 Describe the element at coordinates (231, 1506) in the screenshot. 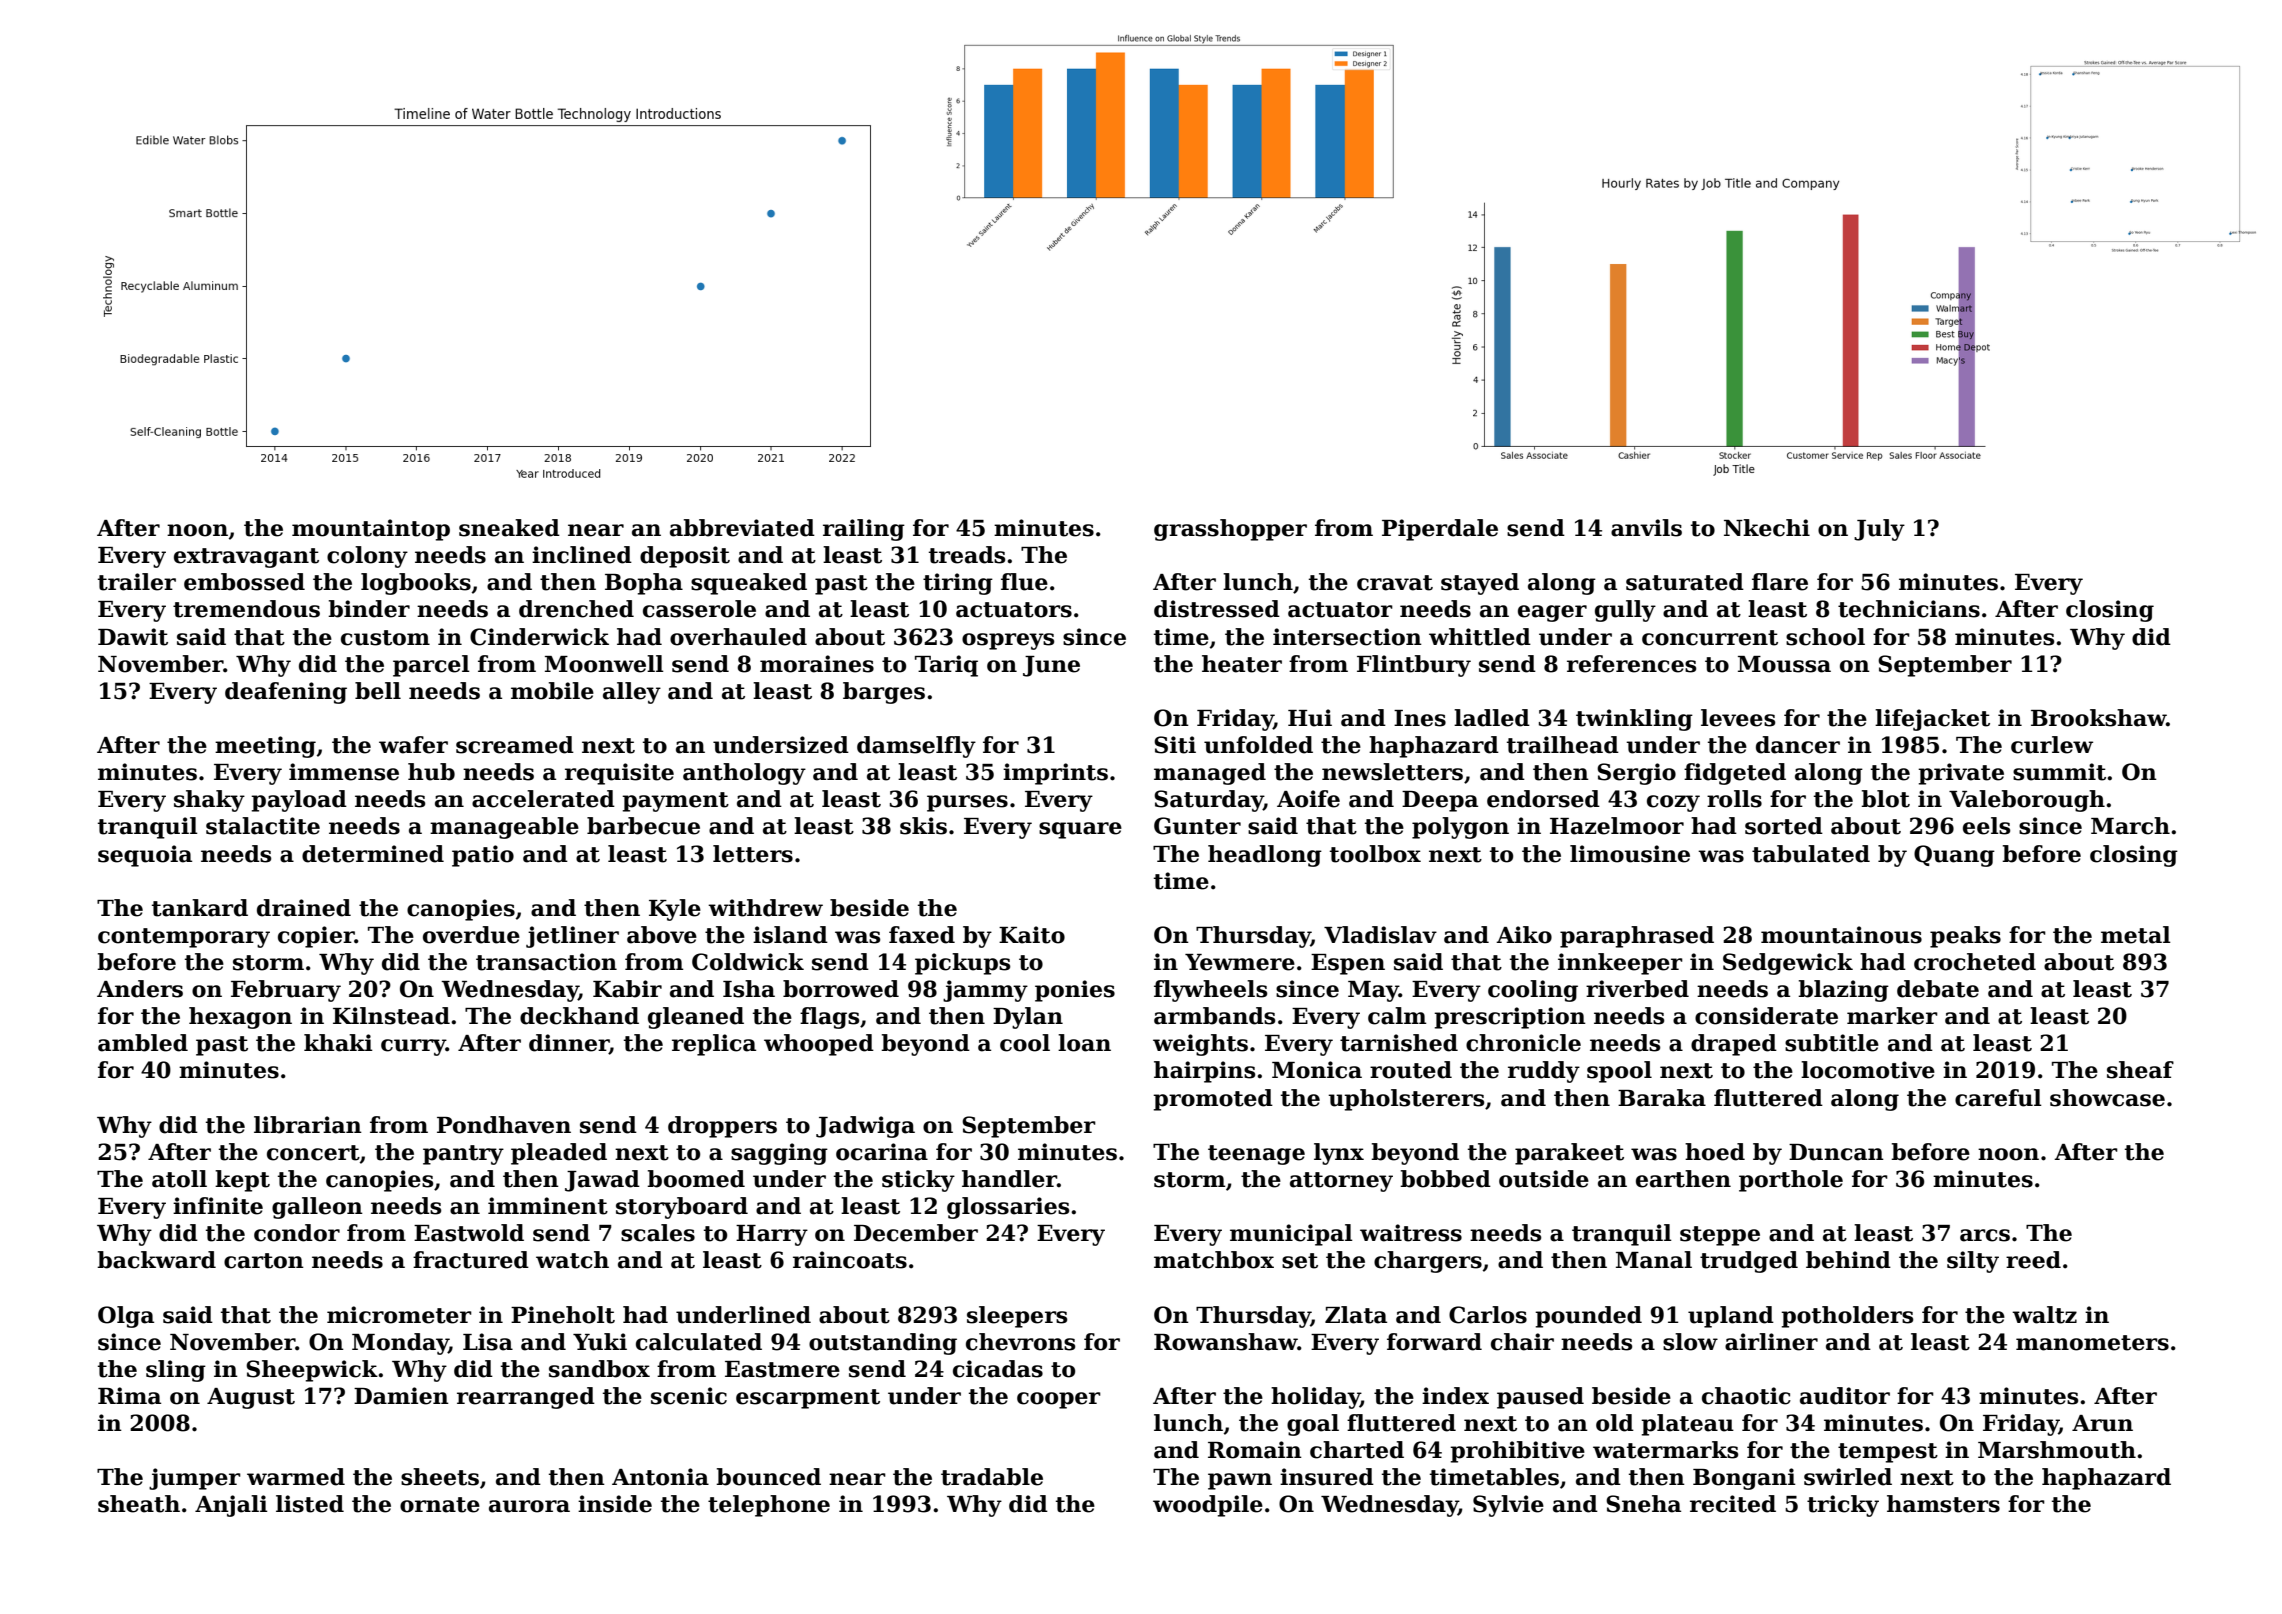

I see `Anjali` at that location.
